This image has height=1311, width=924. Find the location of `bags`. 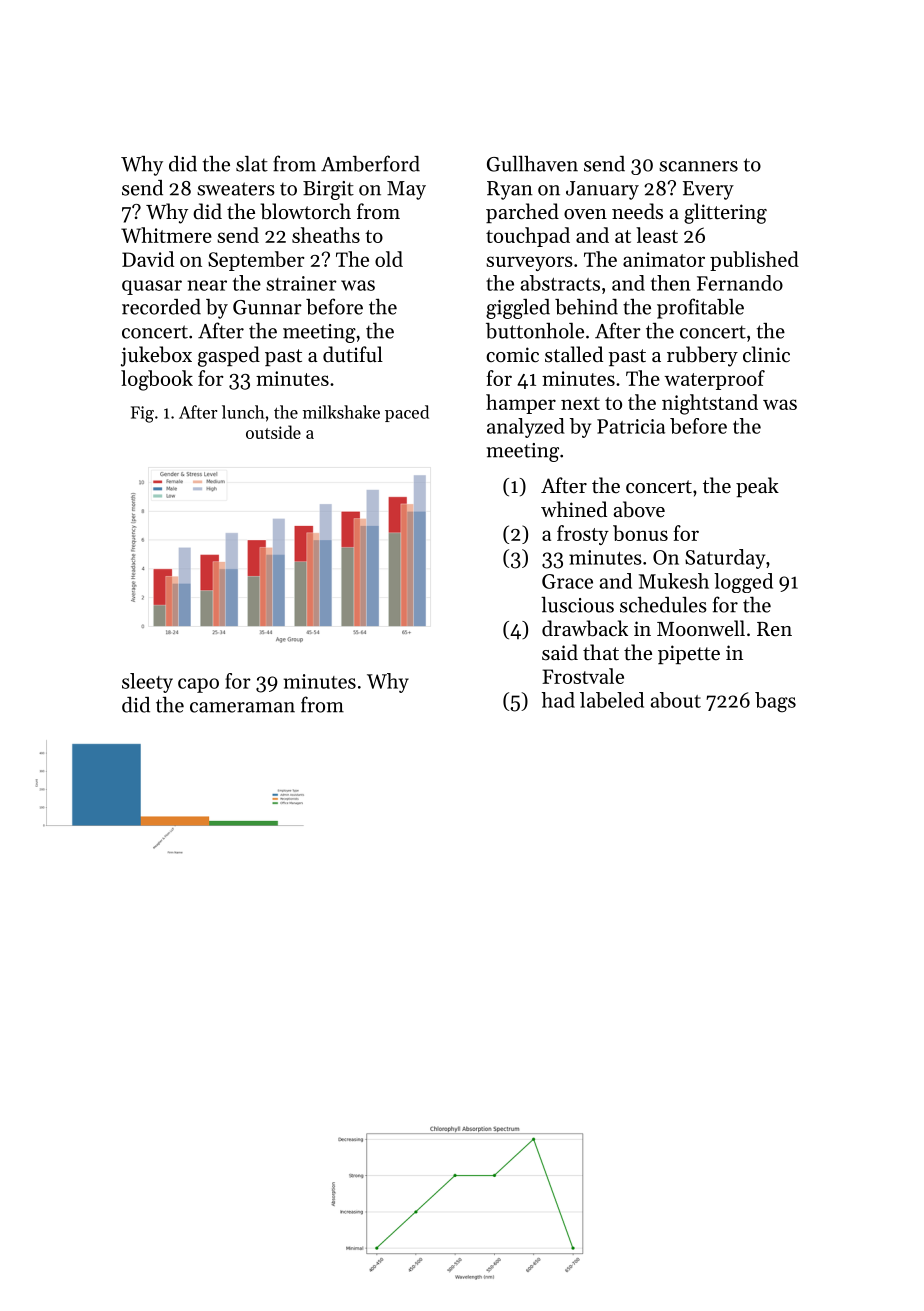

bags is located at coordinates (775, 702).
